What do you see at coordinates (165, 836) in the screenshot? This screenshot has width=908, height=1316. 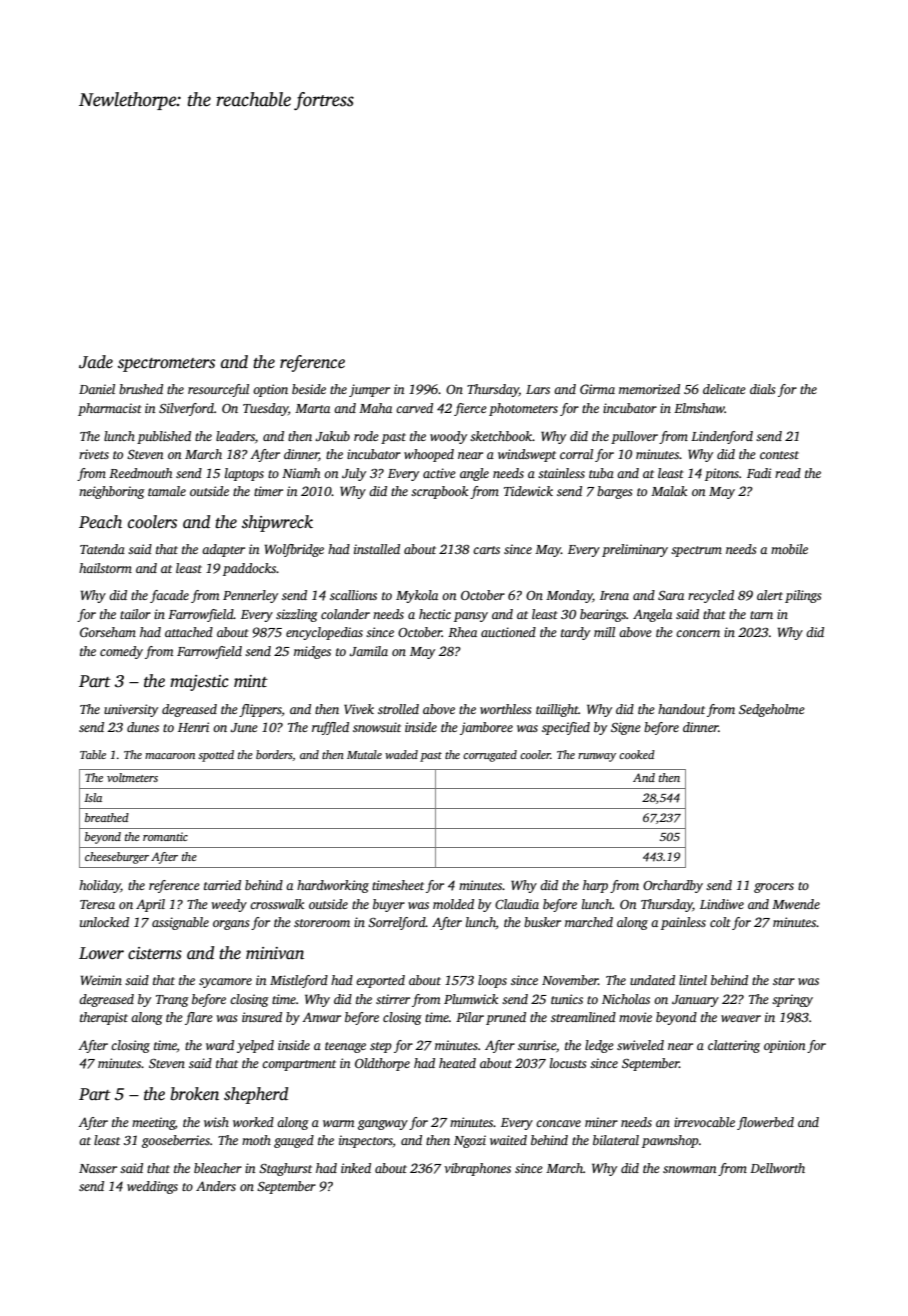 I see `romantic` at bounding box center [165, 836].
